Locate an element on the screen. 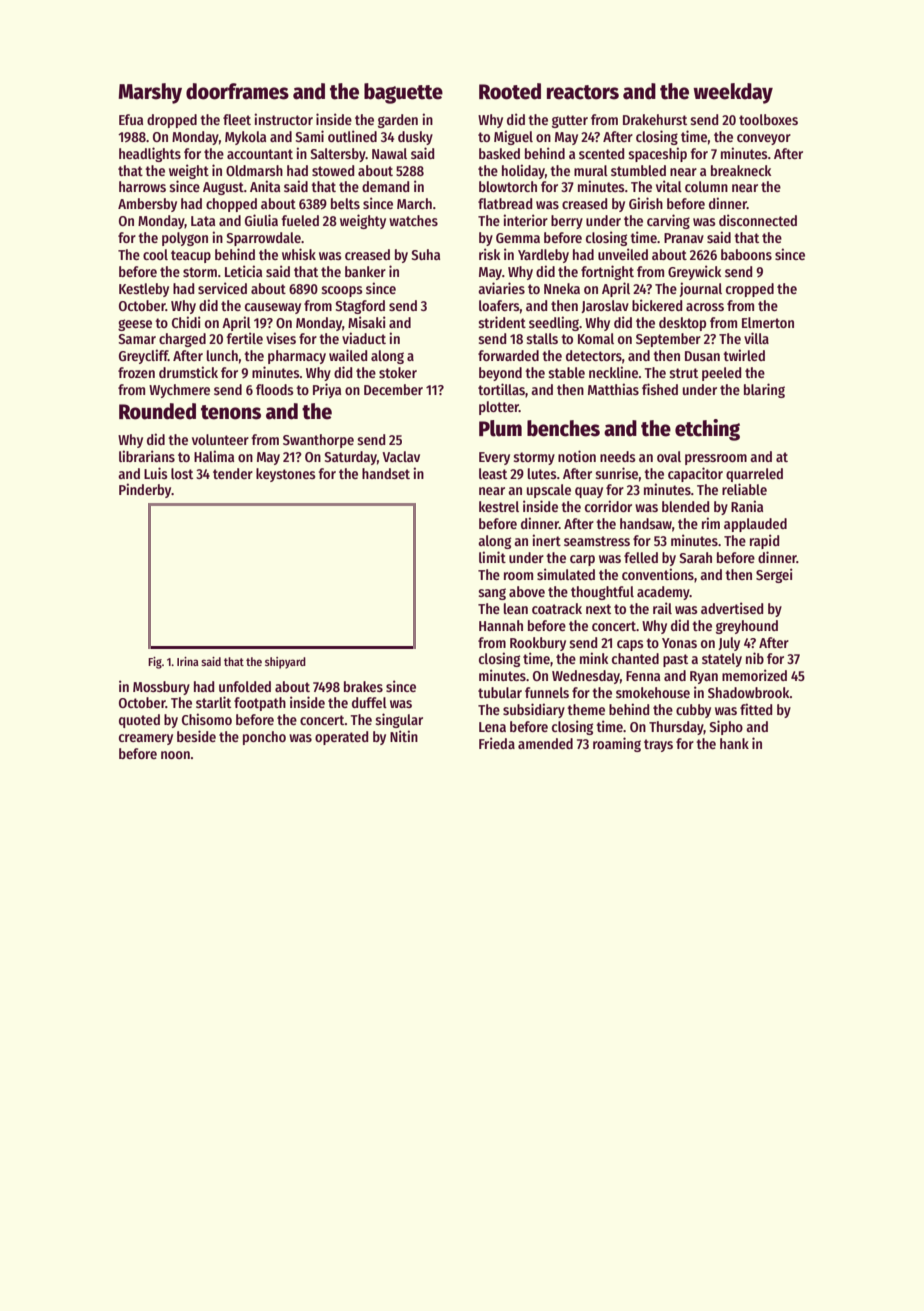 This screenshot has width=924, height=1311. singular is located at coordinates (399, 720).
